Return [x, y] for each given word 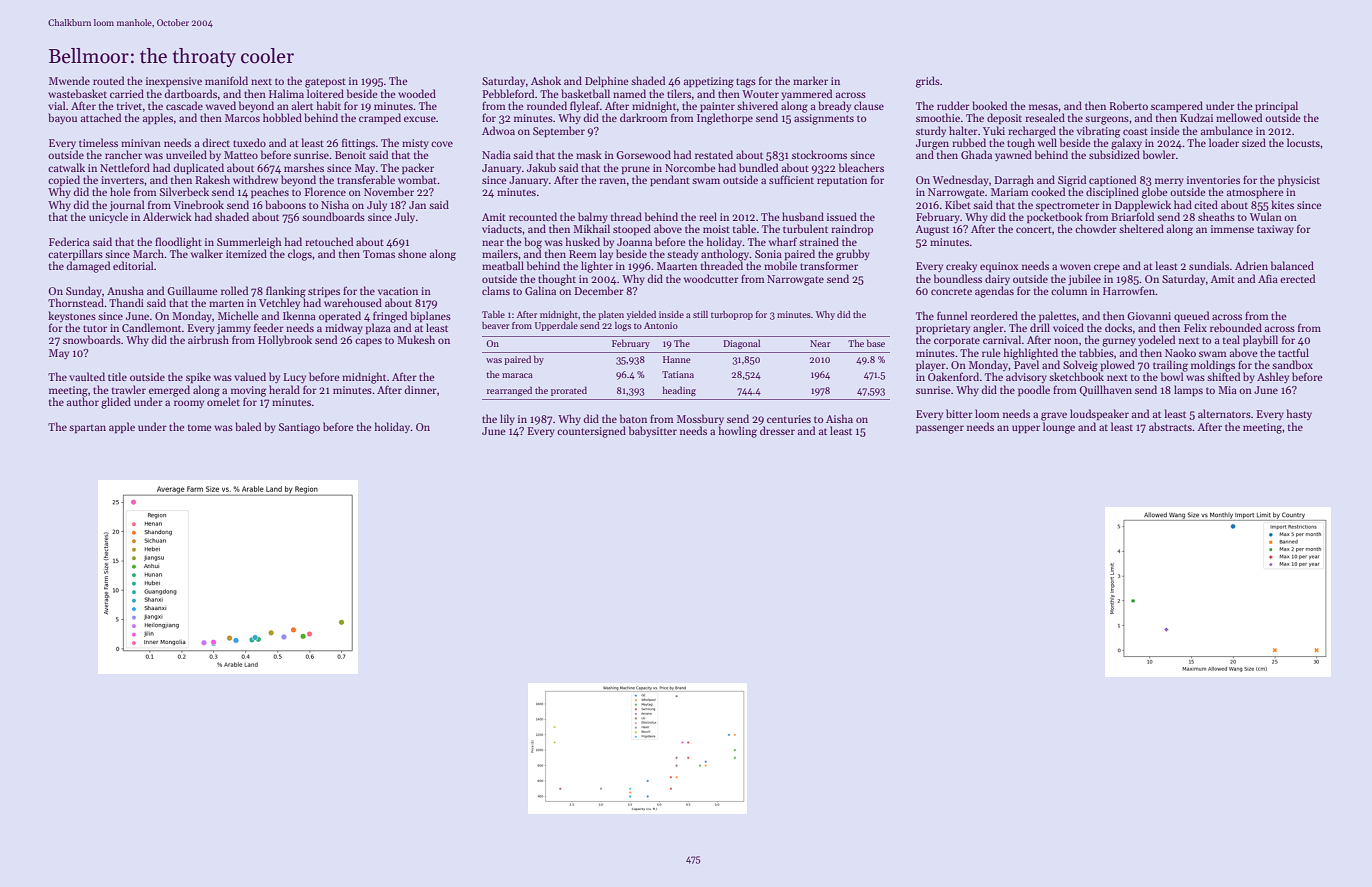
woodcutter [711, 278]
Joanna [634, 242]
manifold [226, 80]
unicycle [108, 217]
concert [1034, 229]
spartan [87, 429]
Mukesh [416, 339]
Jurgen [932, 144]
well [1047, 142]
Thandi [126, 302]
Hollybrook [285, 340]
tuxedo [249, 142]
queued [1191, 317]
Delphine [607, 82]
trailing [1170, 366]
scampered [1177, 107]
